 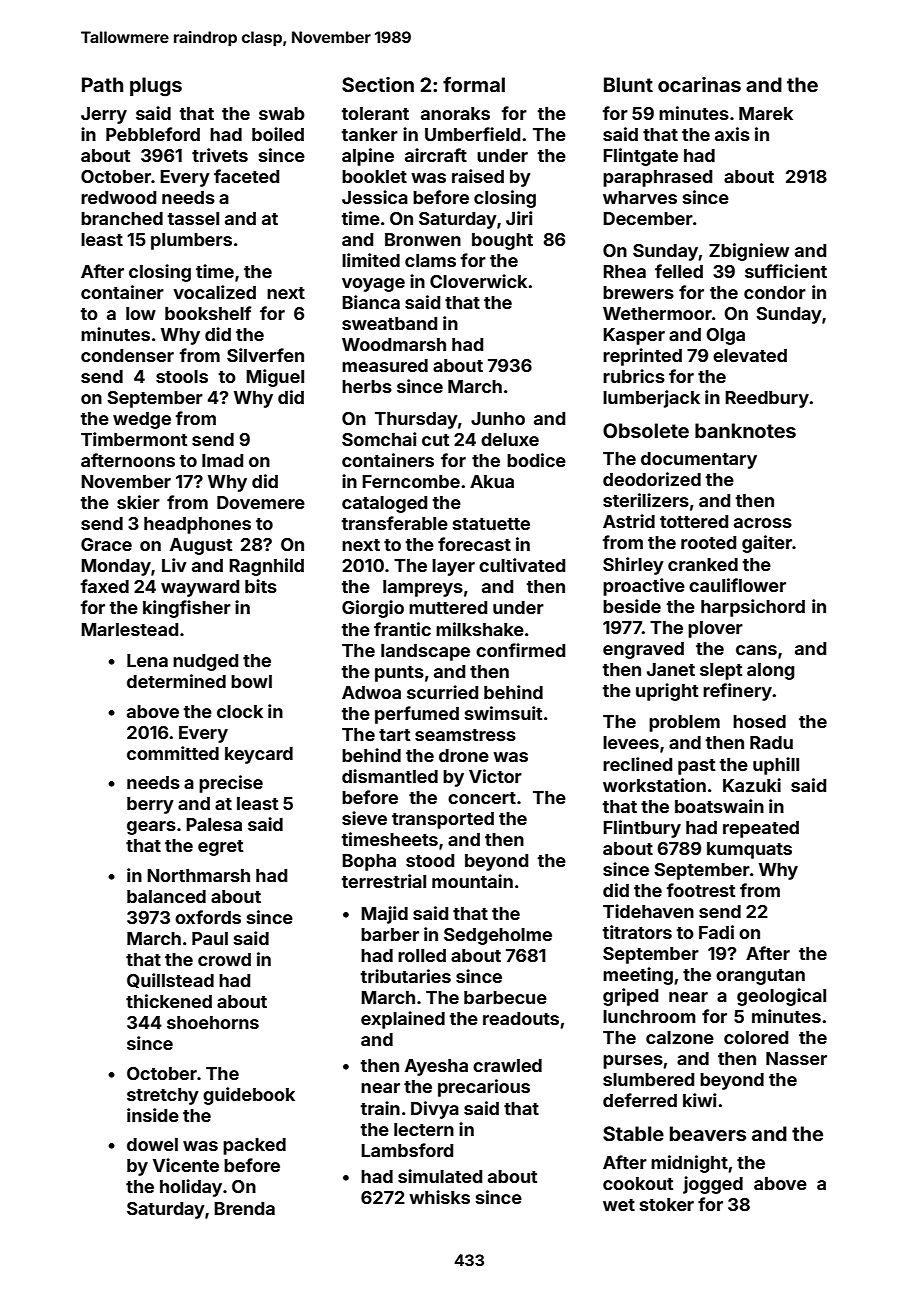 I want to click on titrators, so click(x=637, y=932).
